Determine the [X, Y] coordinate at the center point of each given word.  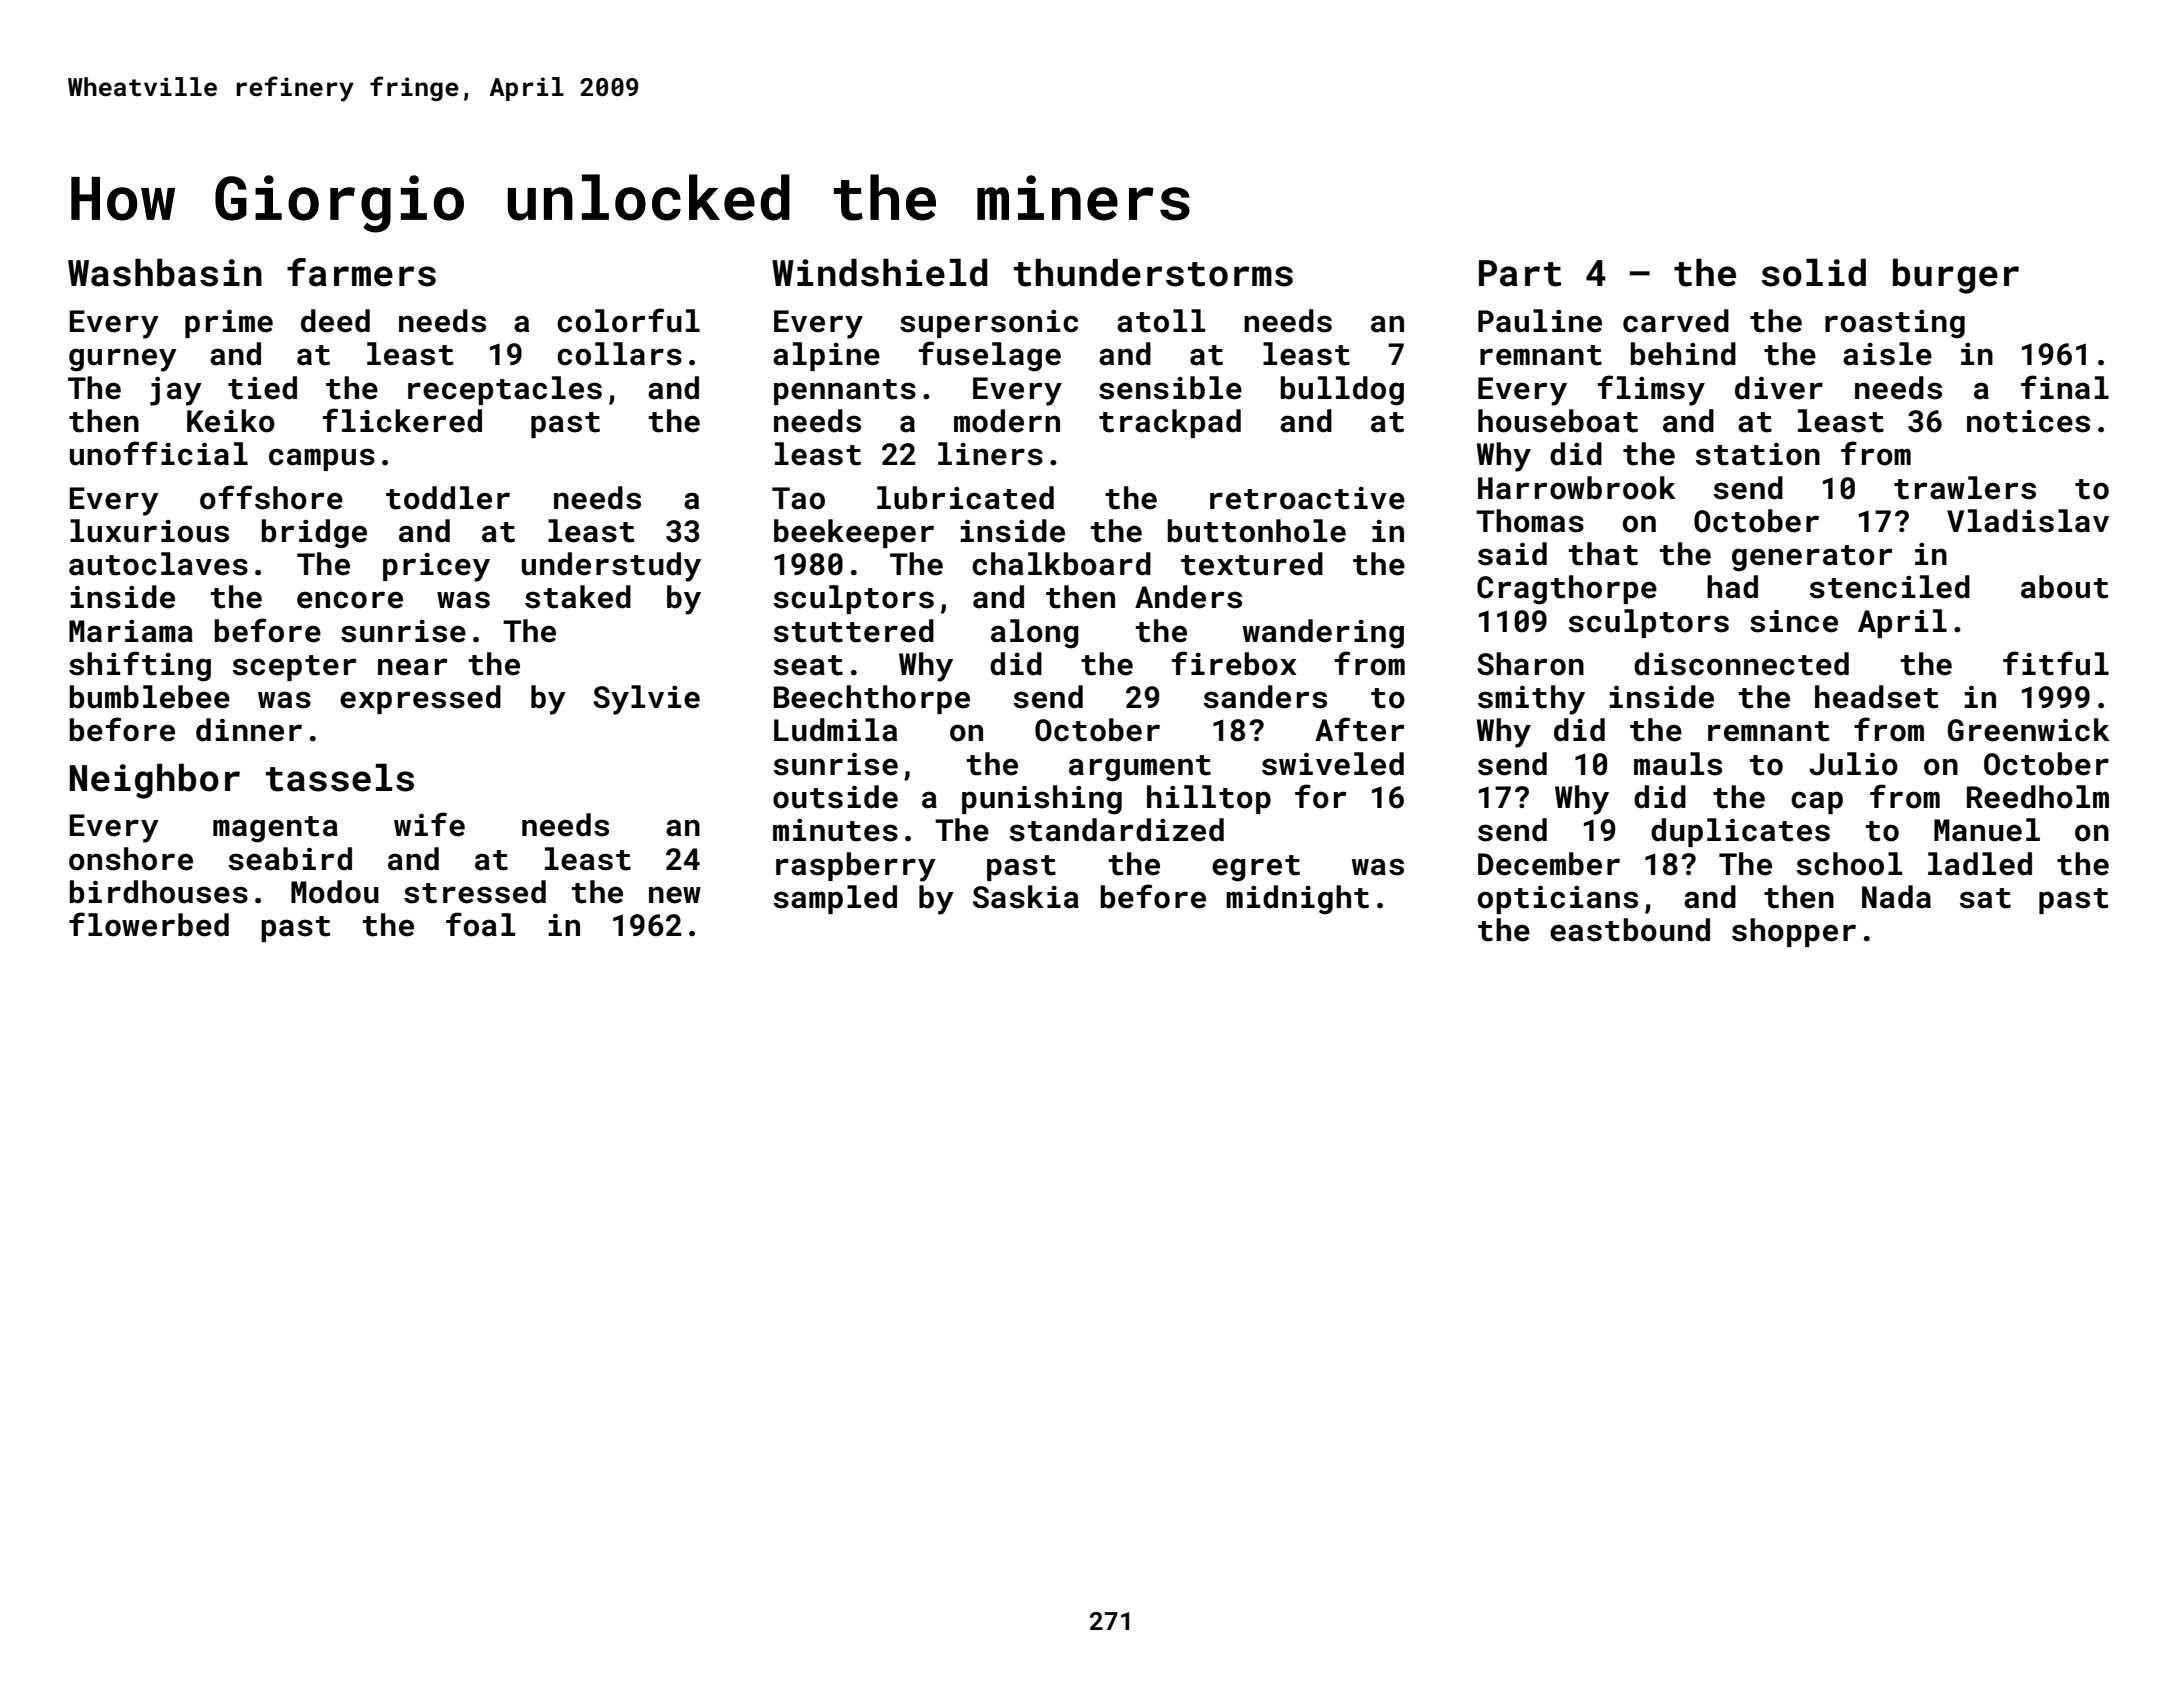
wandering [1323, 634]
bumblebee [149, 697]
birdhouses [158, 892]
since [1794, 621]
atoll [1161, 321]
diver [1779, 388]
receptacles [505, 390]
